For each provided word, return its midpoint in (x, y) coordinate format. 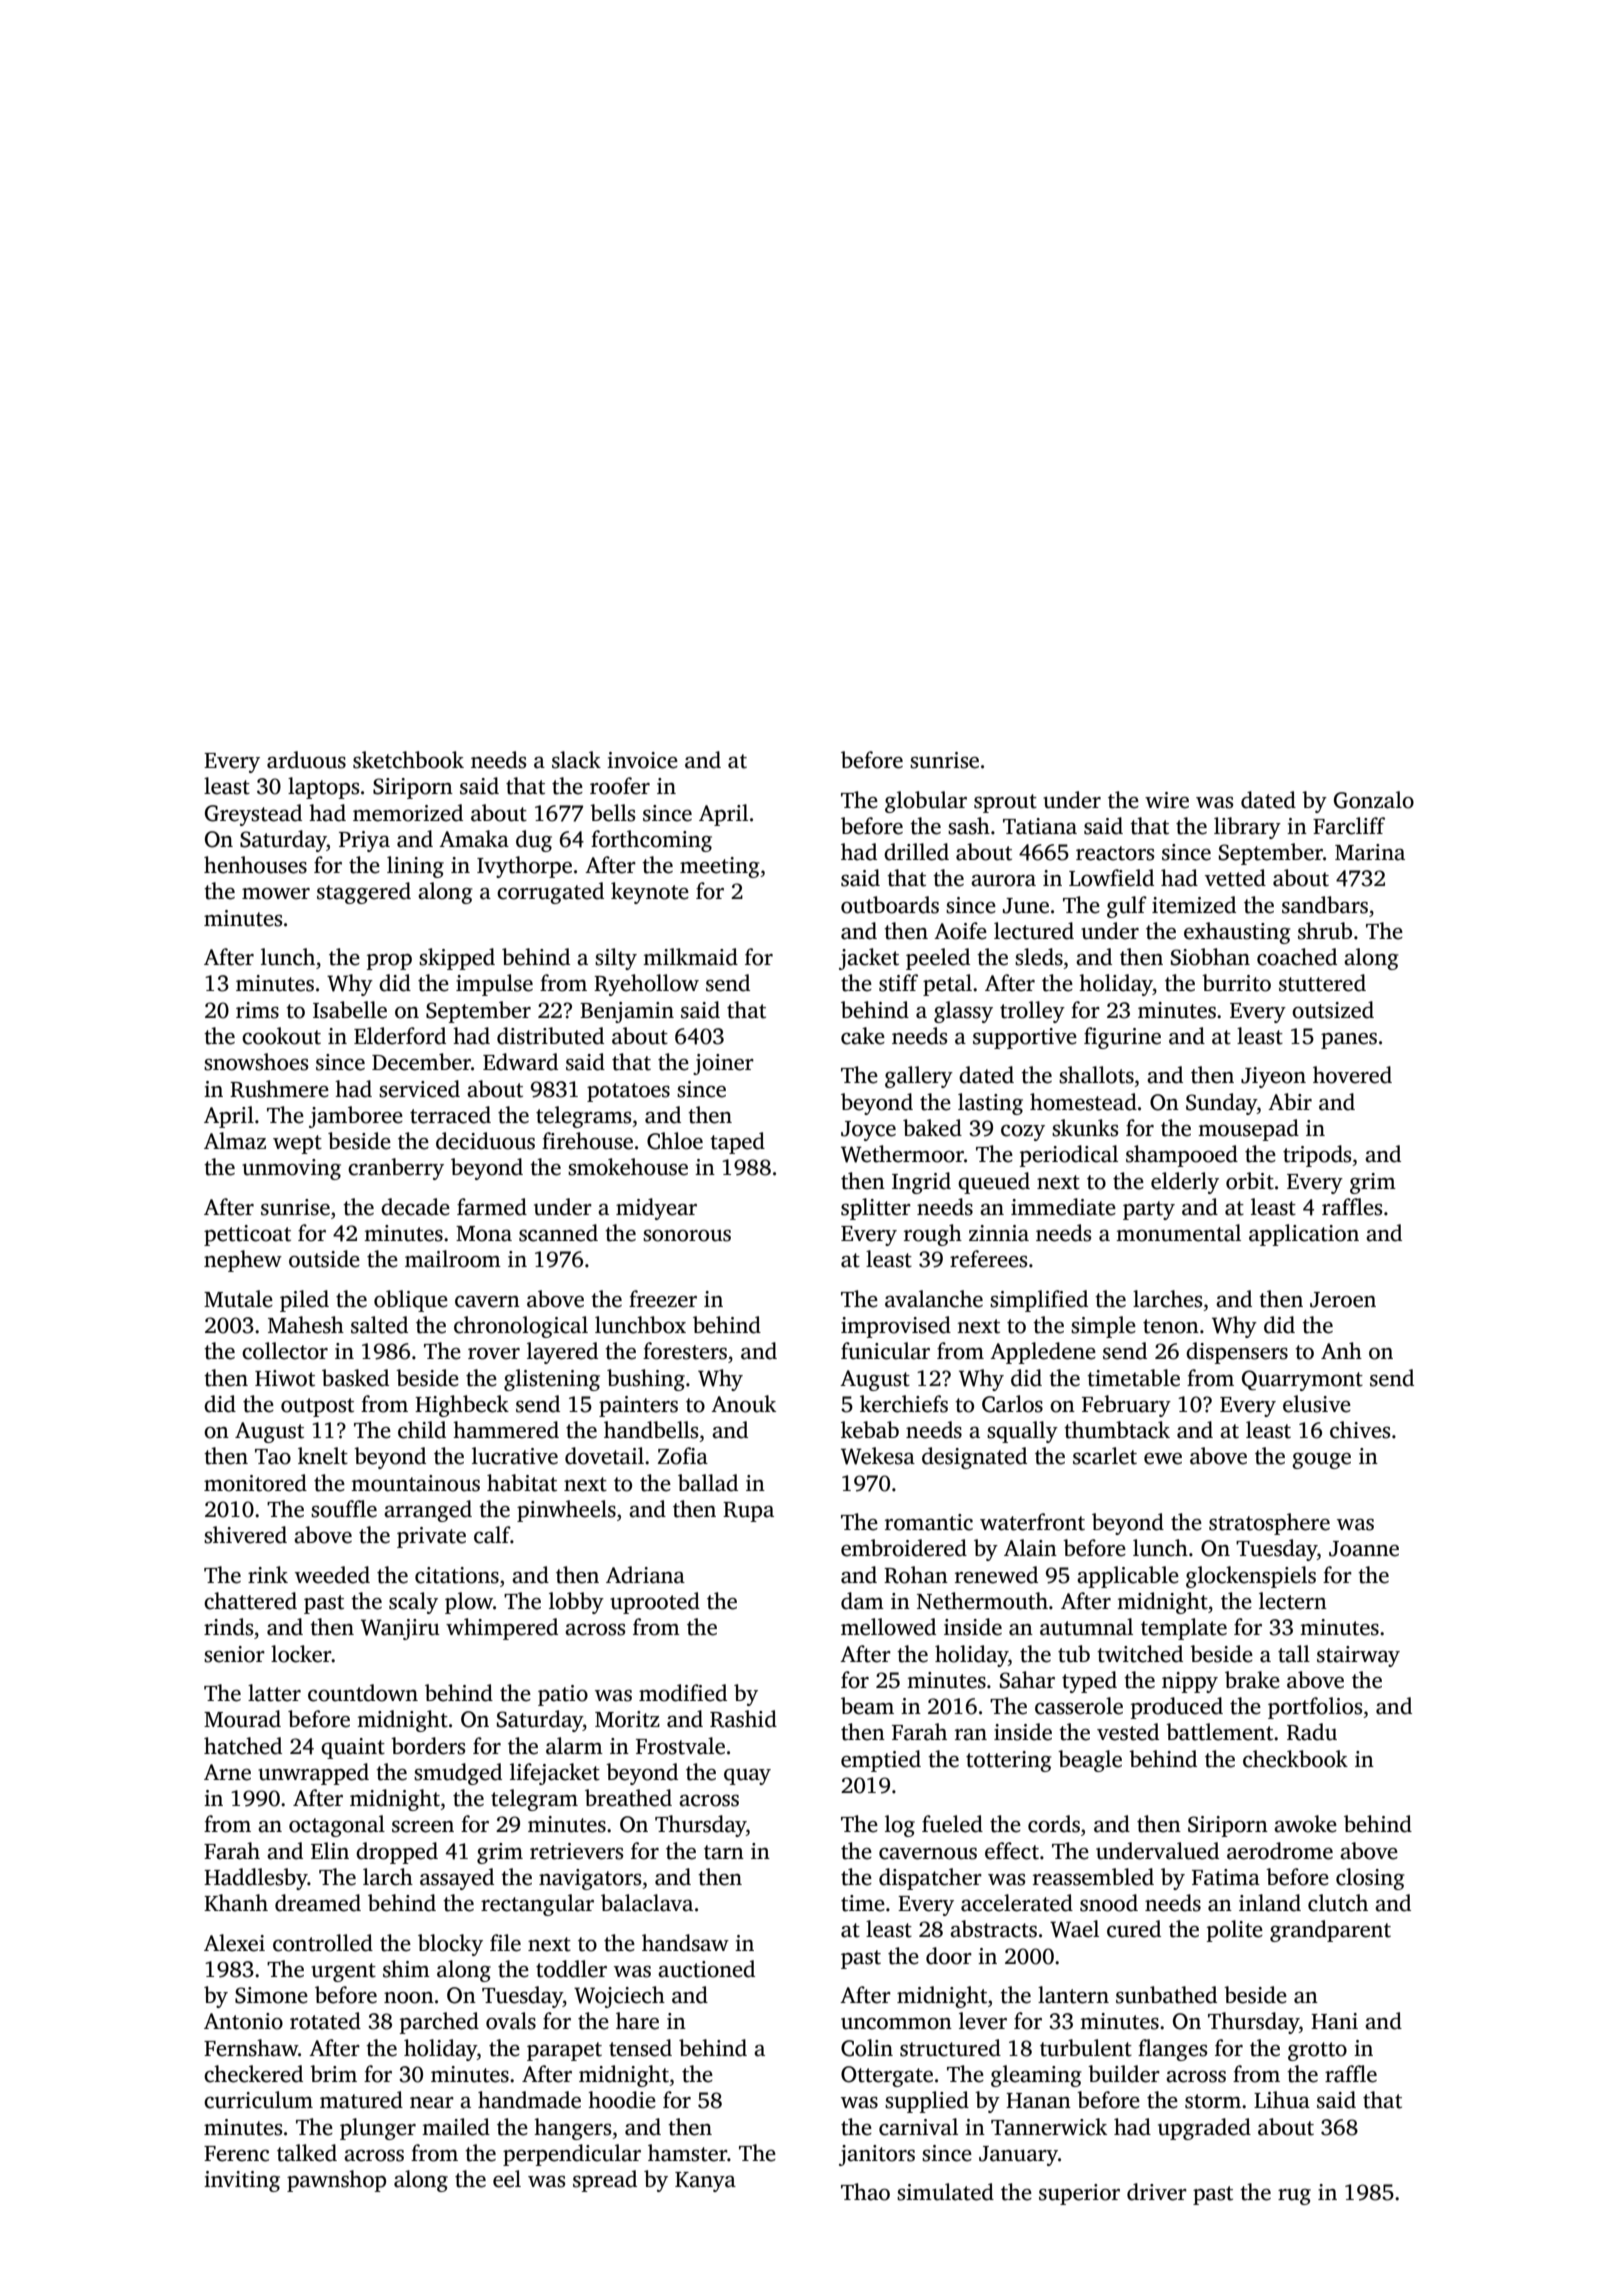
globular (926, 802)
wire (1167, 800)
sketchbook (408, 760)
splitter (876, 1209)
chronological (521, 1327)
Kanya (705, 2182)
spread (605, 2181)
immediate (1063, 1207)
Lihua (1282, 2100)
